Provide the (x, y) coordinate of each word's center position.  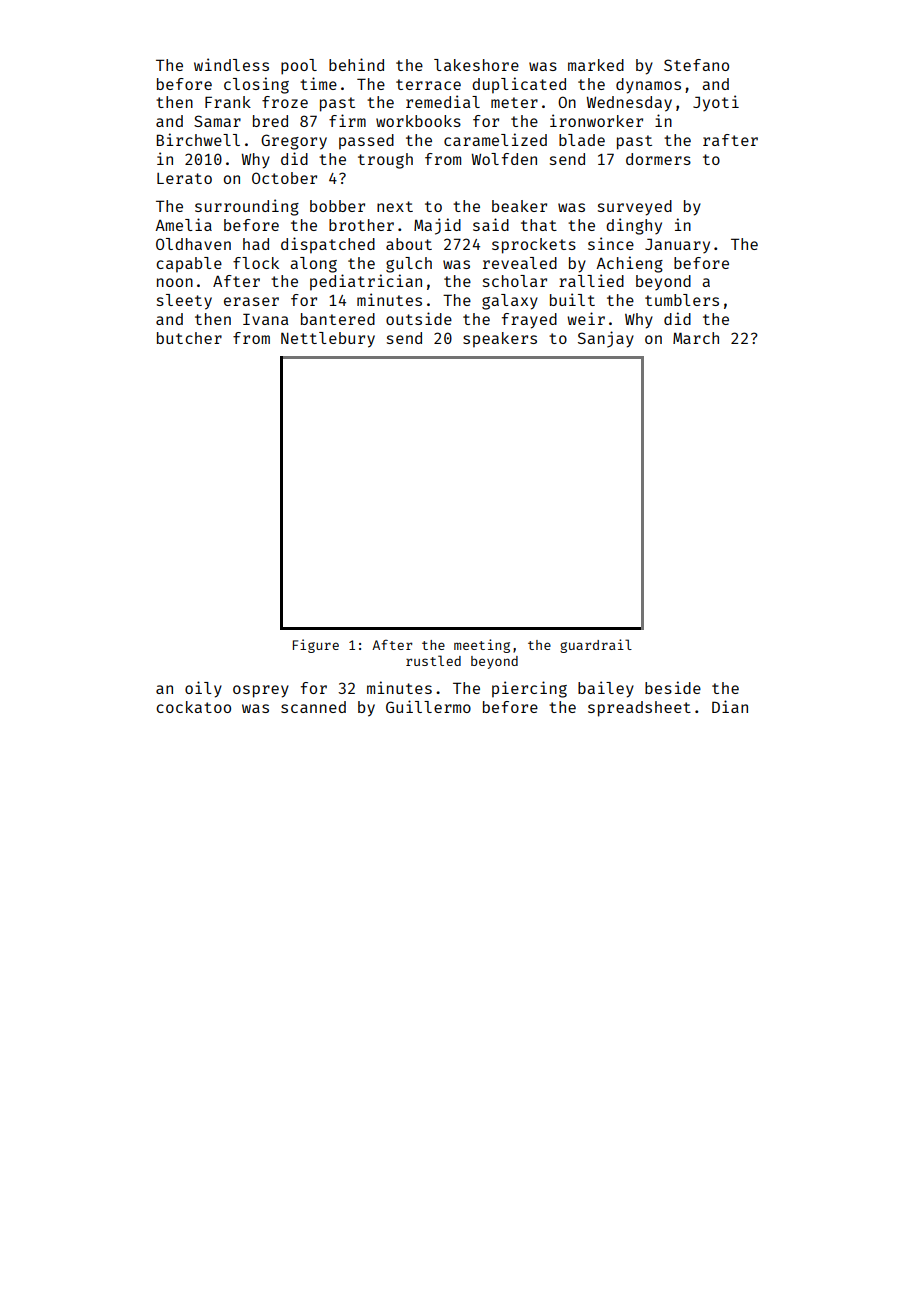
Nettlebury (328, 340)
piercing (529, 689)
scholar (515, 281)
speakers (500, 340)
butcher (189, 338)
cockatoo (193, 707)
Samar (217, 121)
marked (596, 65)
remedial (443, 101)
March (696, 338)
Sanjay (606, 339)
